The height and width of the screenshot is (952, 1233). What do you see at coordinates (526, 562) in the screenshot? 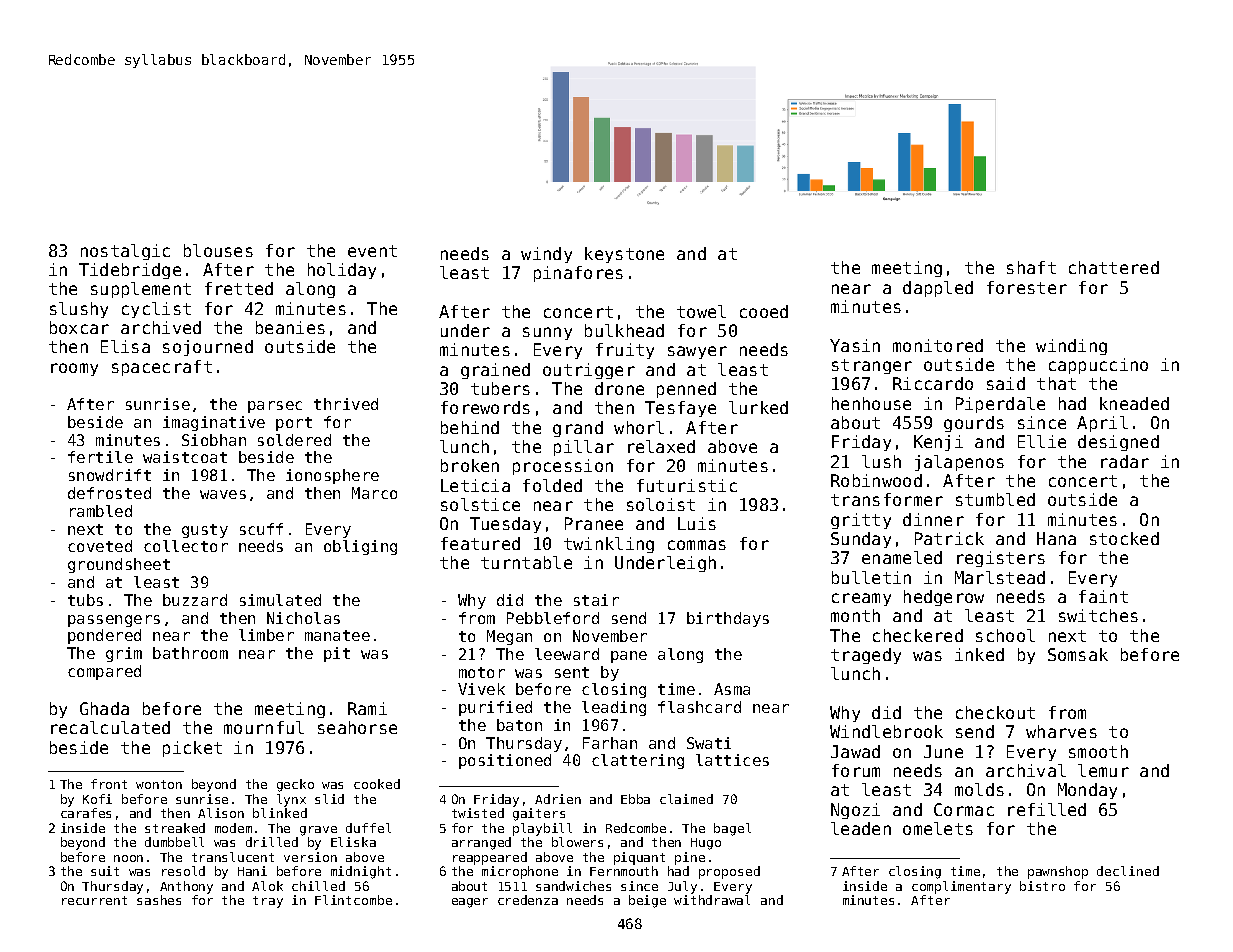
I see `turntable` at bounding box center [526, 562].
